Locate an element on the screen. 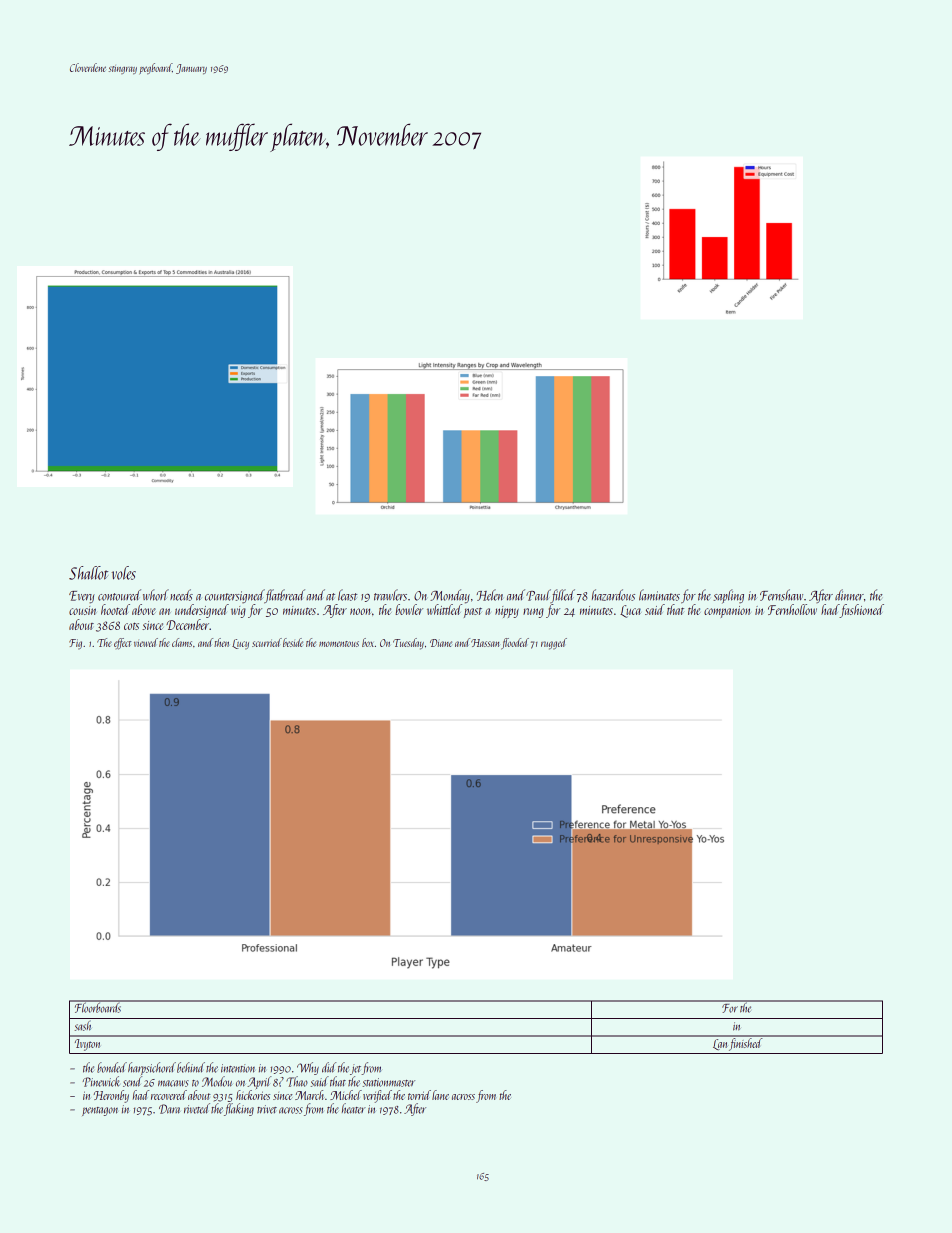 Image resolution: width=952 pixels, height=1233 pixels. did is located at coordinates (329, 1067).
